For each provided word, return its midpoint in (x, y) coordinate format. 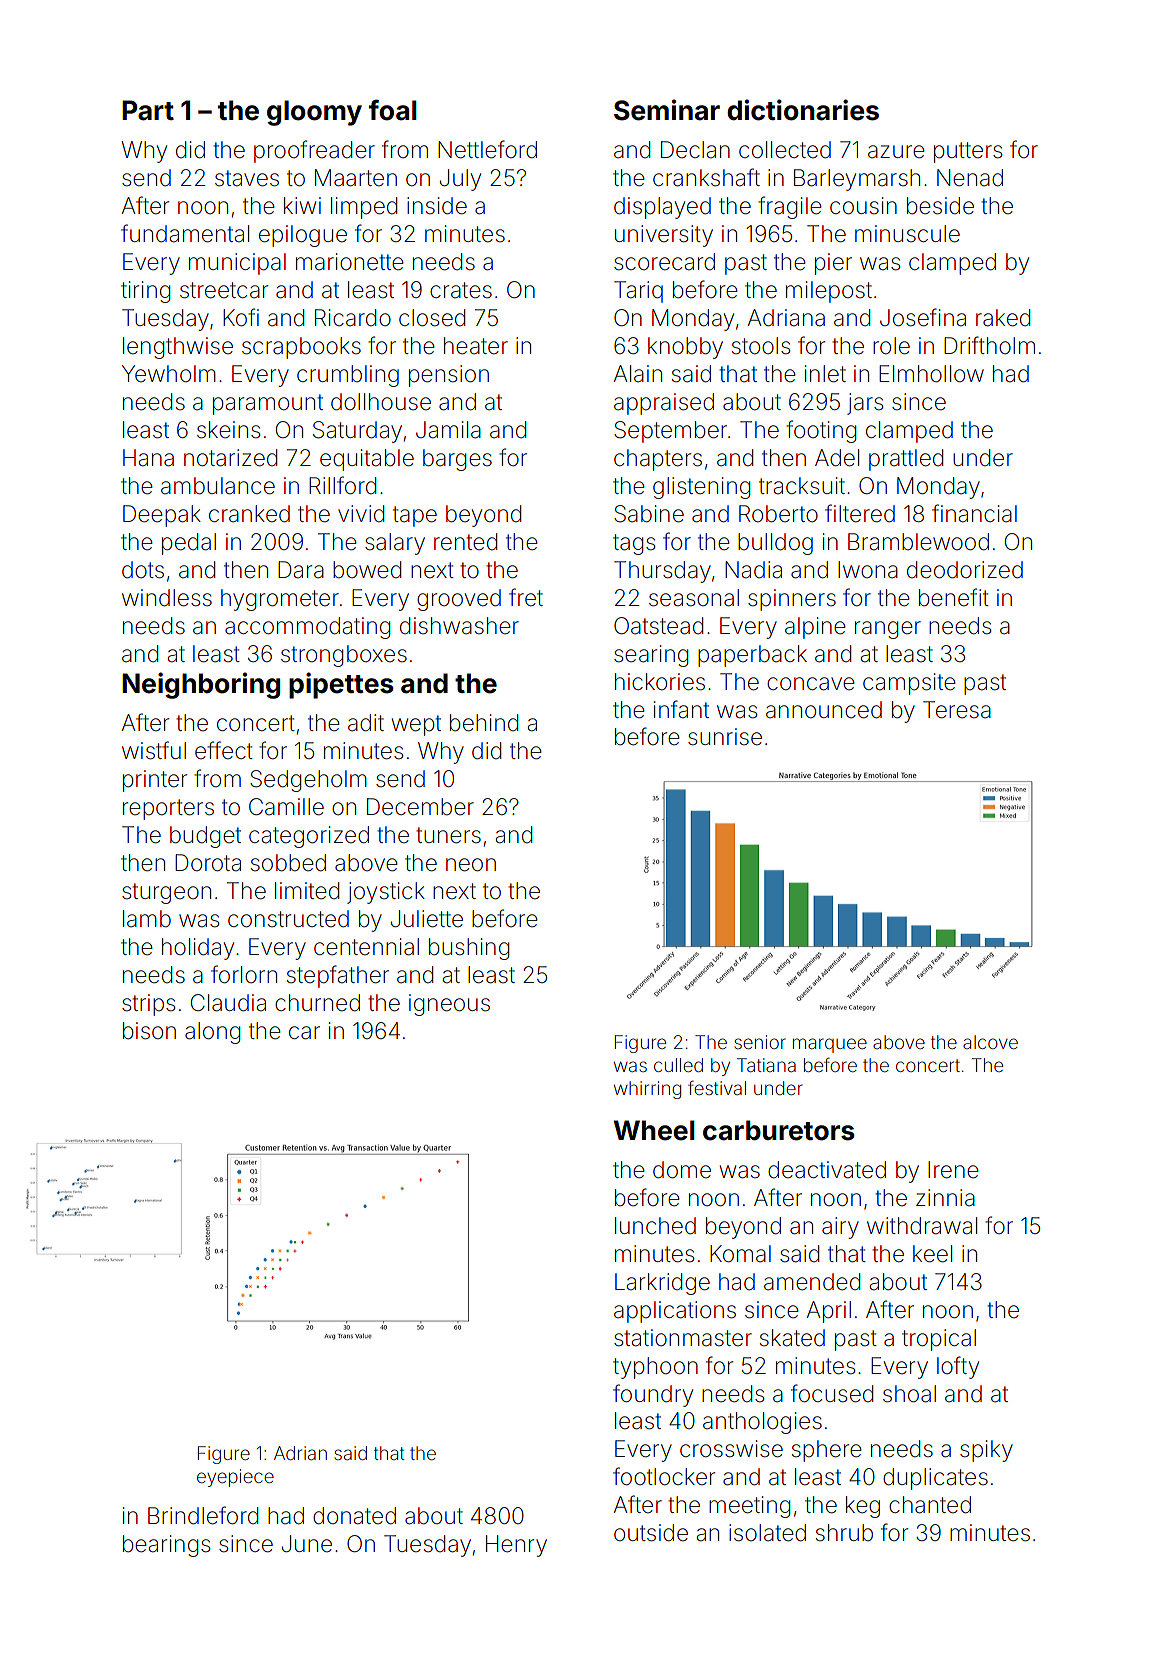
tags (634, 544)
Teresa (957, 710)
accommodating (307, 628)
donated (354, 1516)
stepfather (338, 976)
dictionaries (803, 110)
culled (678, 1065)
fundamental (185, 233)
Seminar (667, 110)
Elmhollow (931, 374)
